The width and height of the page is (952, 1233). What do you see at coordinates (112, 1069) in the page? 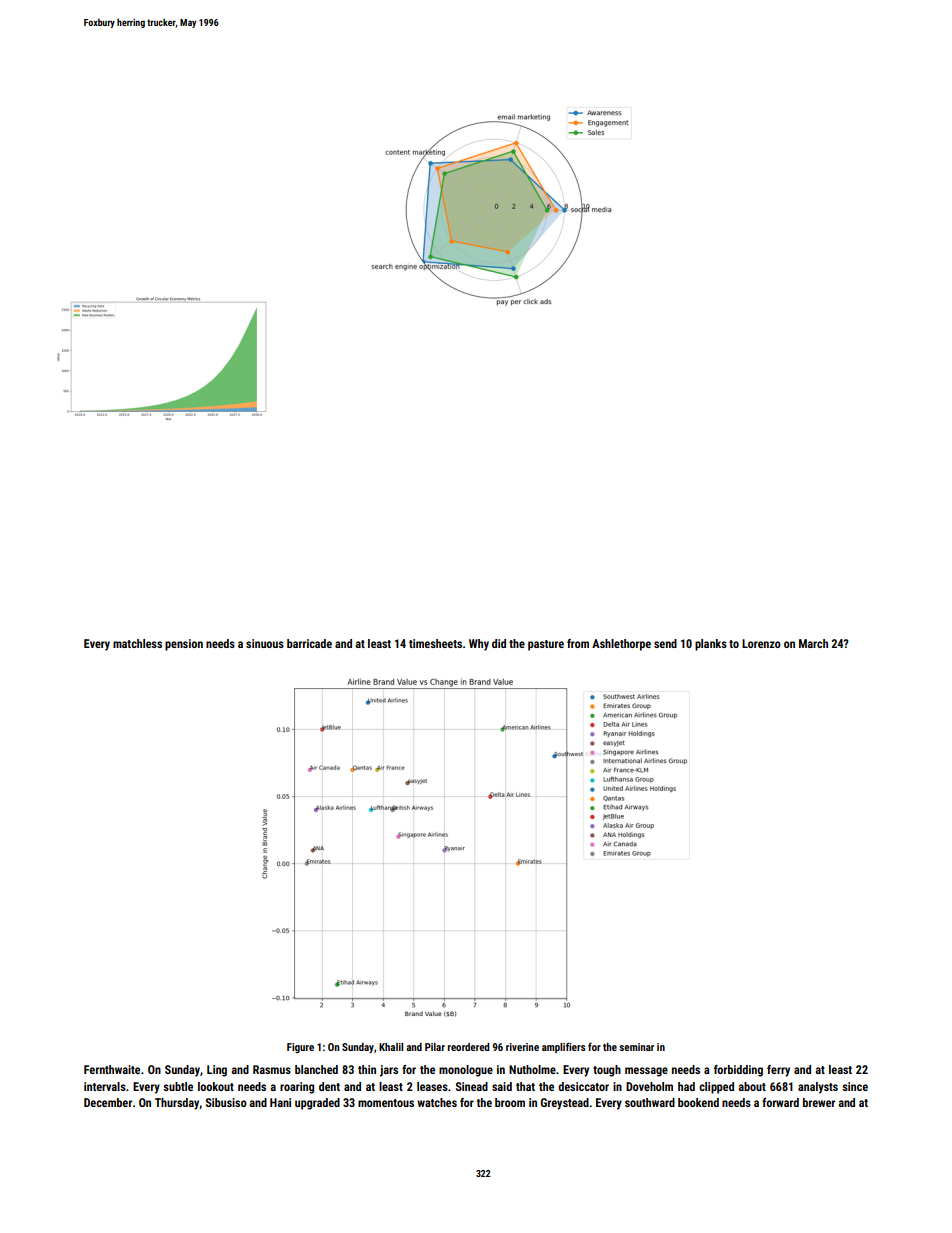
I see `Fernthwaite` at bounding box center [112, 1069].
